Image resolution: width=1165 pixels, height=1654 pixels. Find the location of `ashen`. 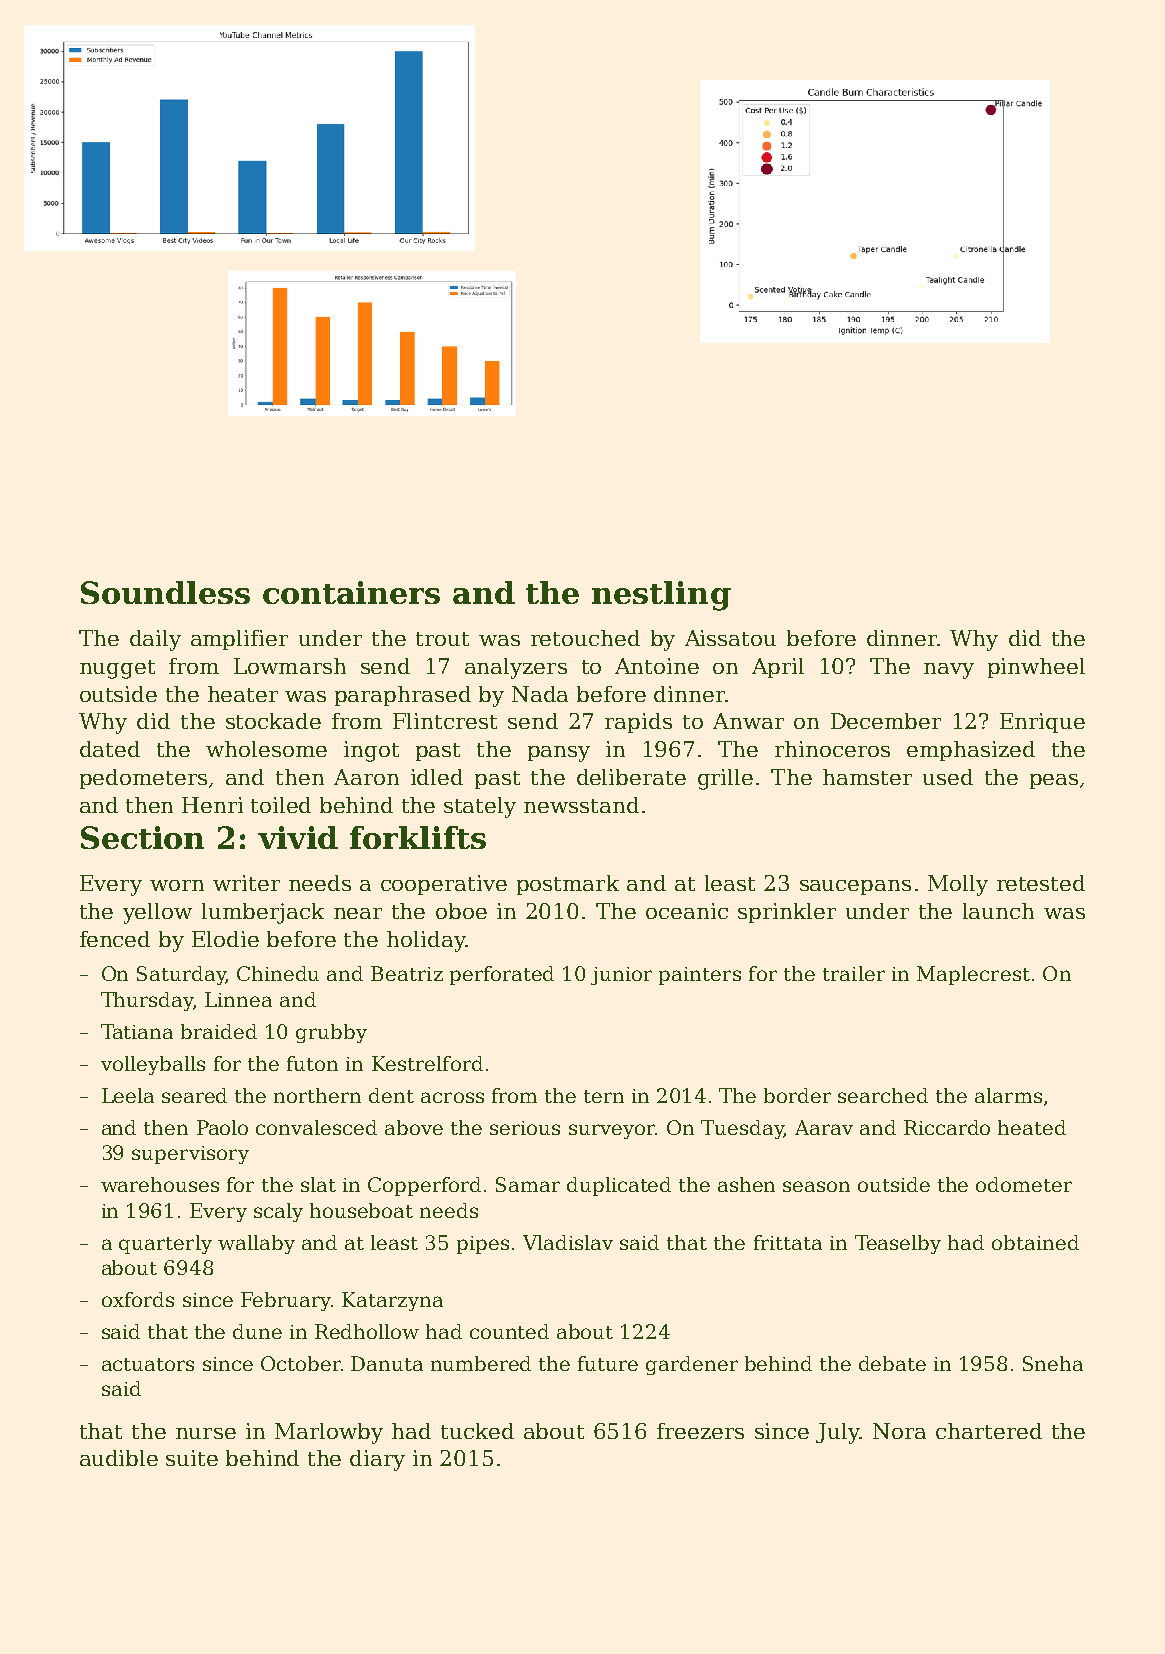

ashen is located at coordinates (746, 1184).
